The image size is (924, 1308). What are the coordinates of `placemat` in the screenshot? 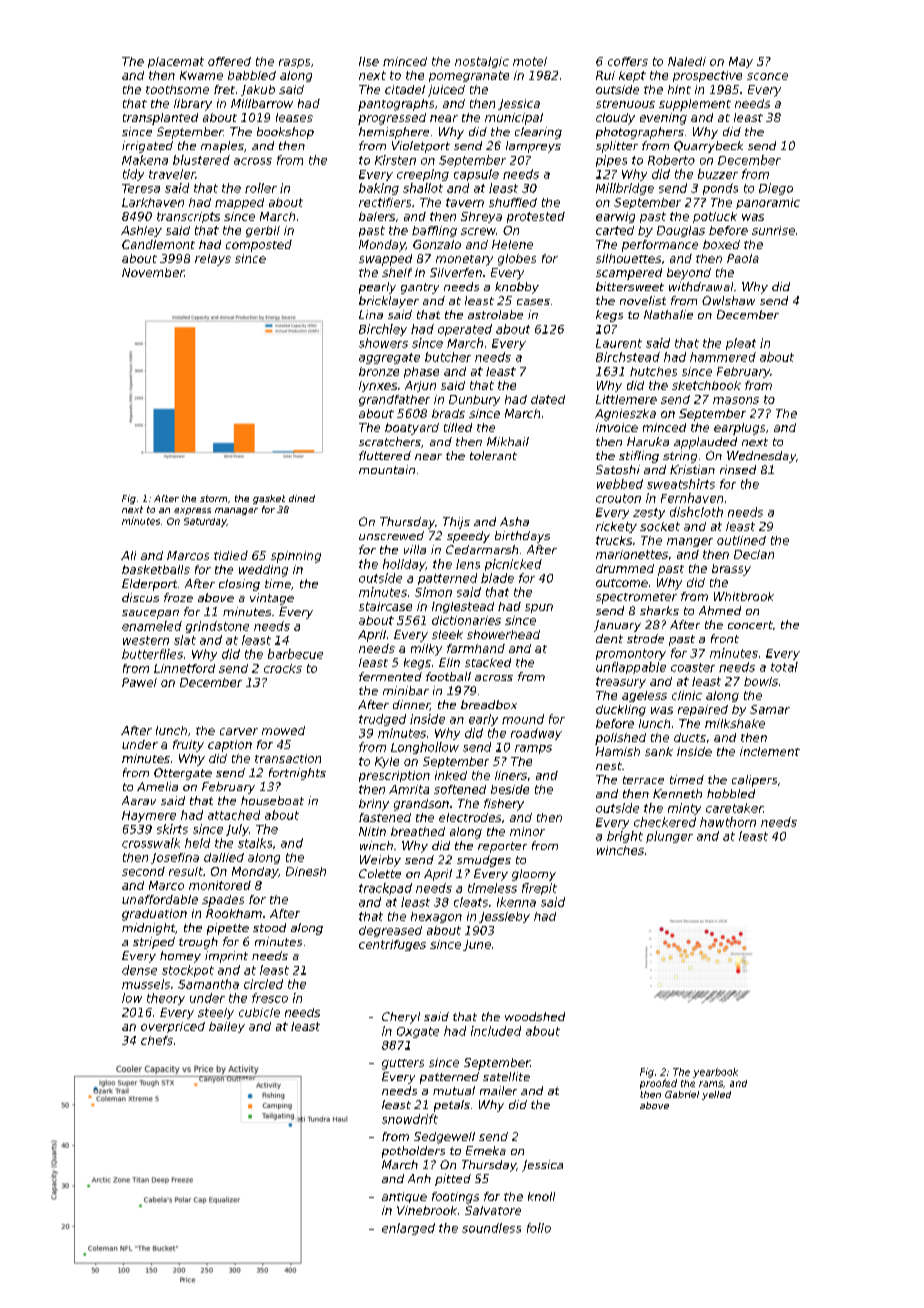 It's located at (176, 62).
